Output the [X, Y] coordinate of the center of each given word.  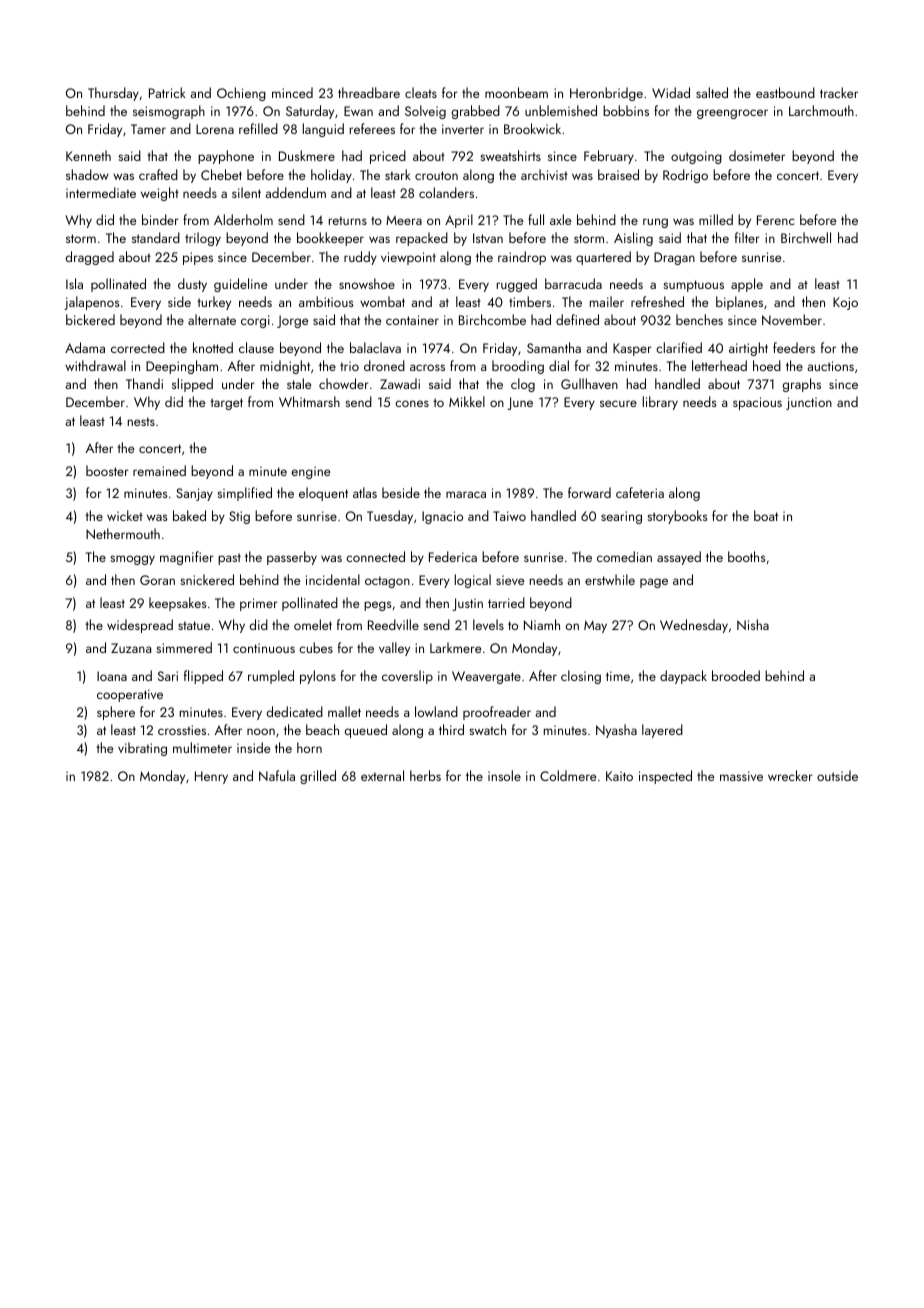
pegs [378, 606]
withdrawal [95, 365]
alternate [212, 319]
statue [194, 625]
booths [747, 556]
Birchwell [806, 237]
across [427, 367]
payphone [226, 157]
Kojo [845, 303]
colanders [446, 192]
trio [349, 366]
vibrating [142, 749]
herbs [425, 775]
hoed [767, 365]
